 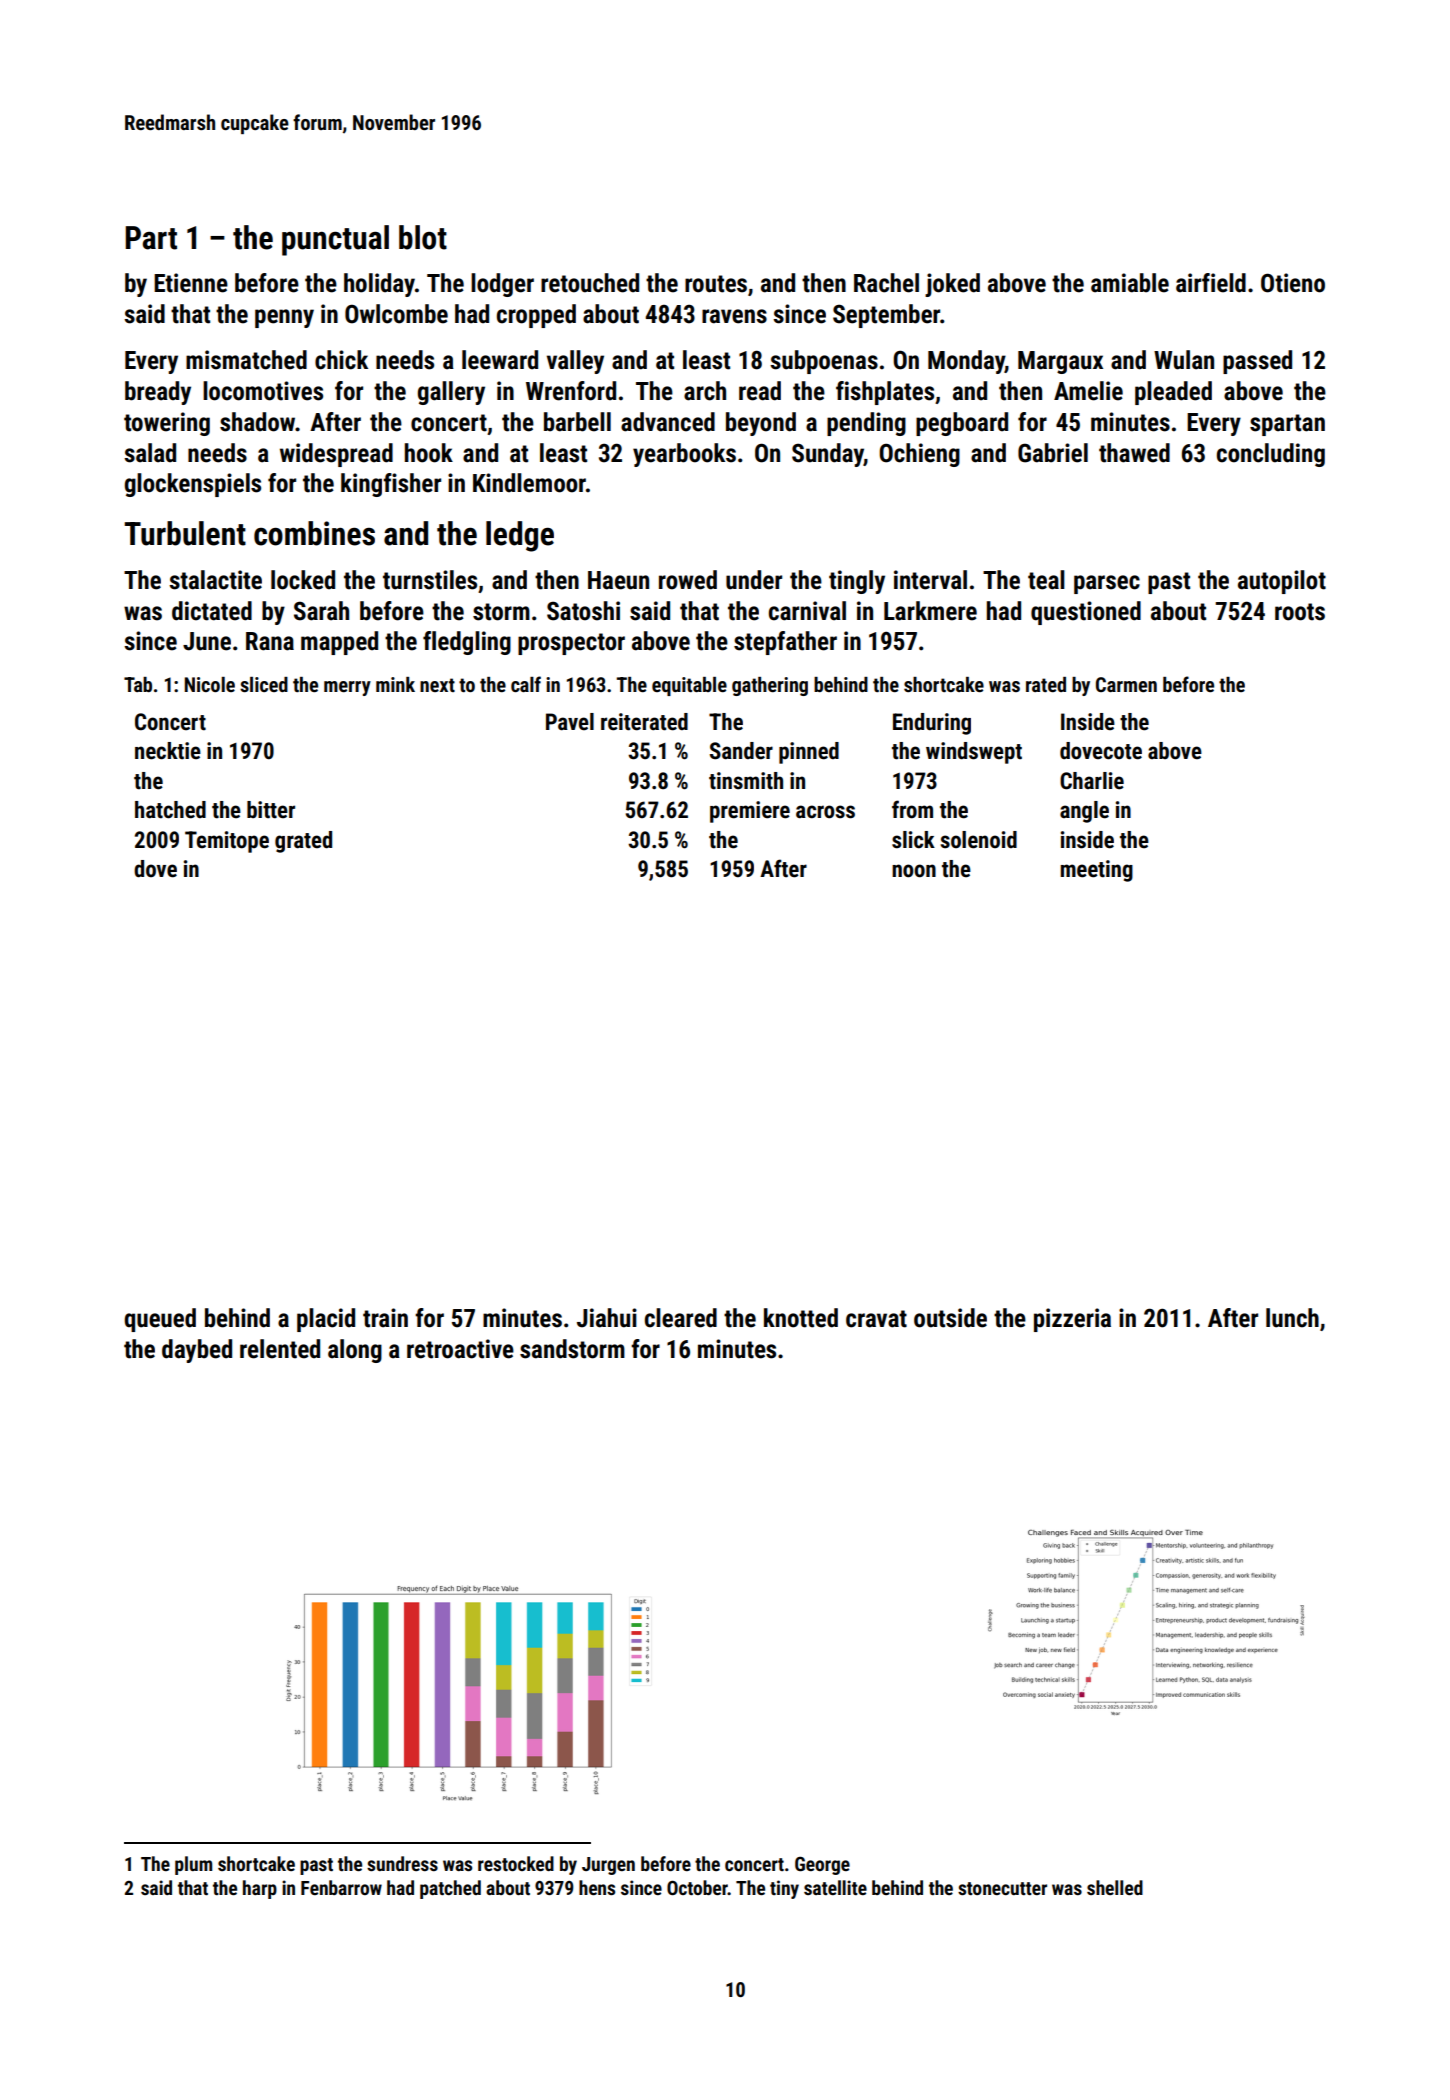 I want to click on Margaux, so click(x=1060, y=362).
